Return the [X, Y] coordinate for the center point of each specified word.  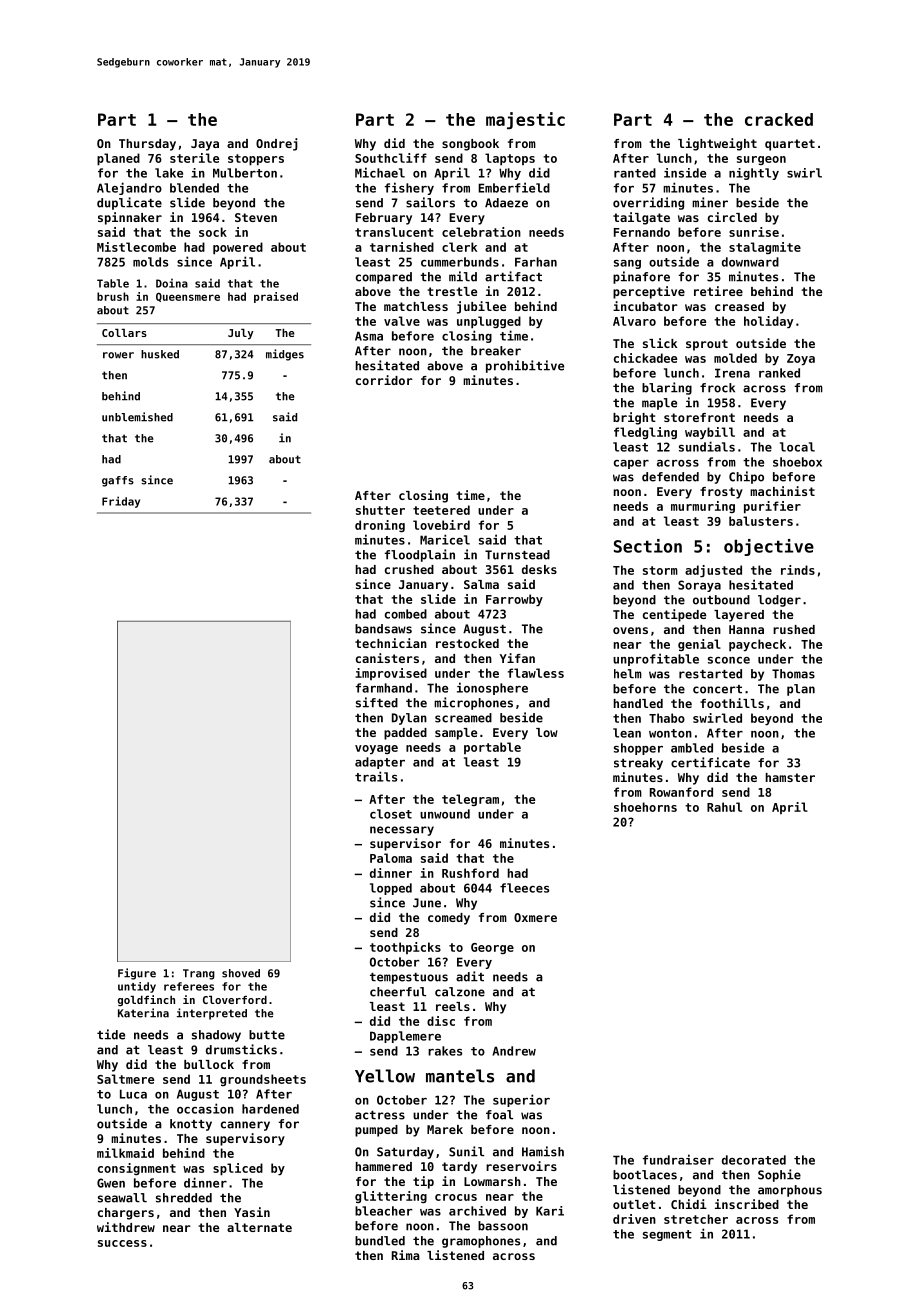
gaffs [118, 481]
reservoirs [521, 1166]
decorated [754, 1160]
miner [710, 202]
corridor [384, 380]
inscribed [747, 1204]
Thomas [793, 674]
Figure [137, 974]
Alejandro [129, 188]
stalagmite [765, 248]
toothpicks [405, 948]
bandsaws [383, 629]
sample [456, 734]
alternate [259, 1227]
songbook [470, 145]
